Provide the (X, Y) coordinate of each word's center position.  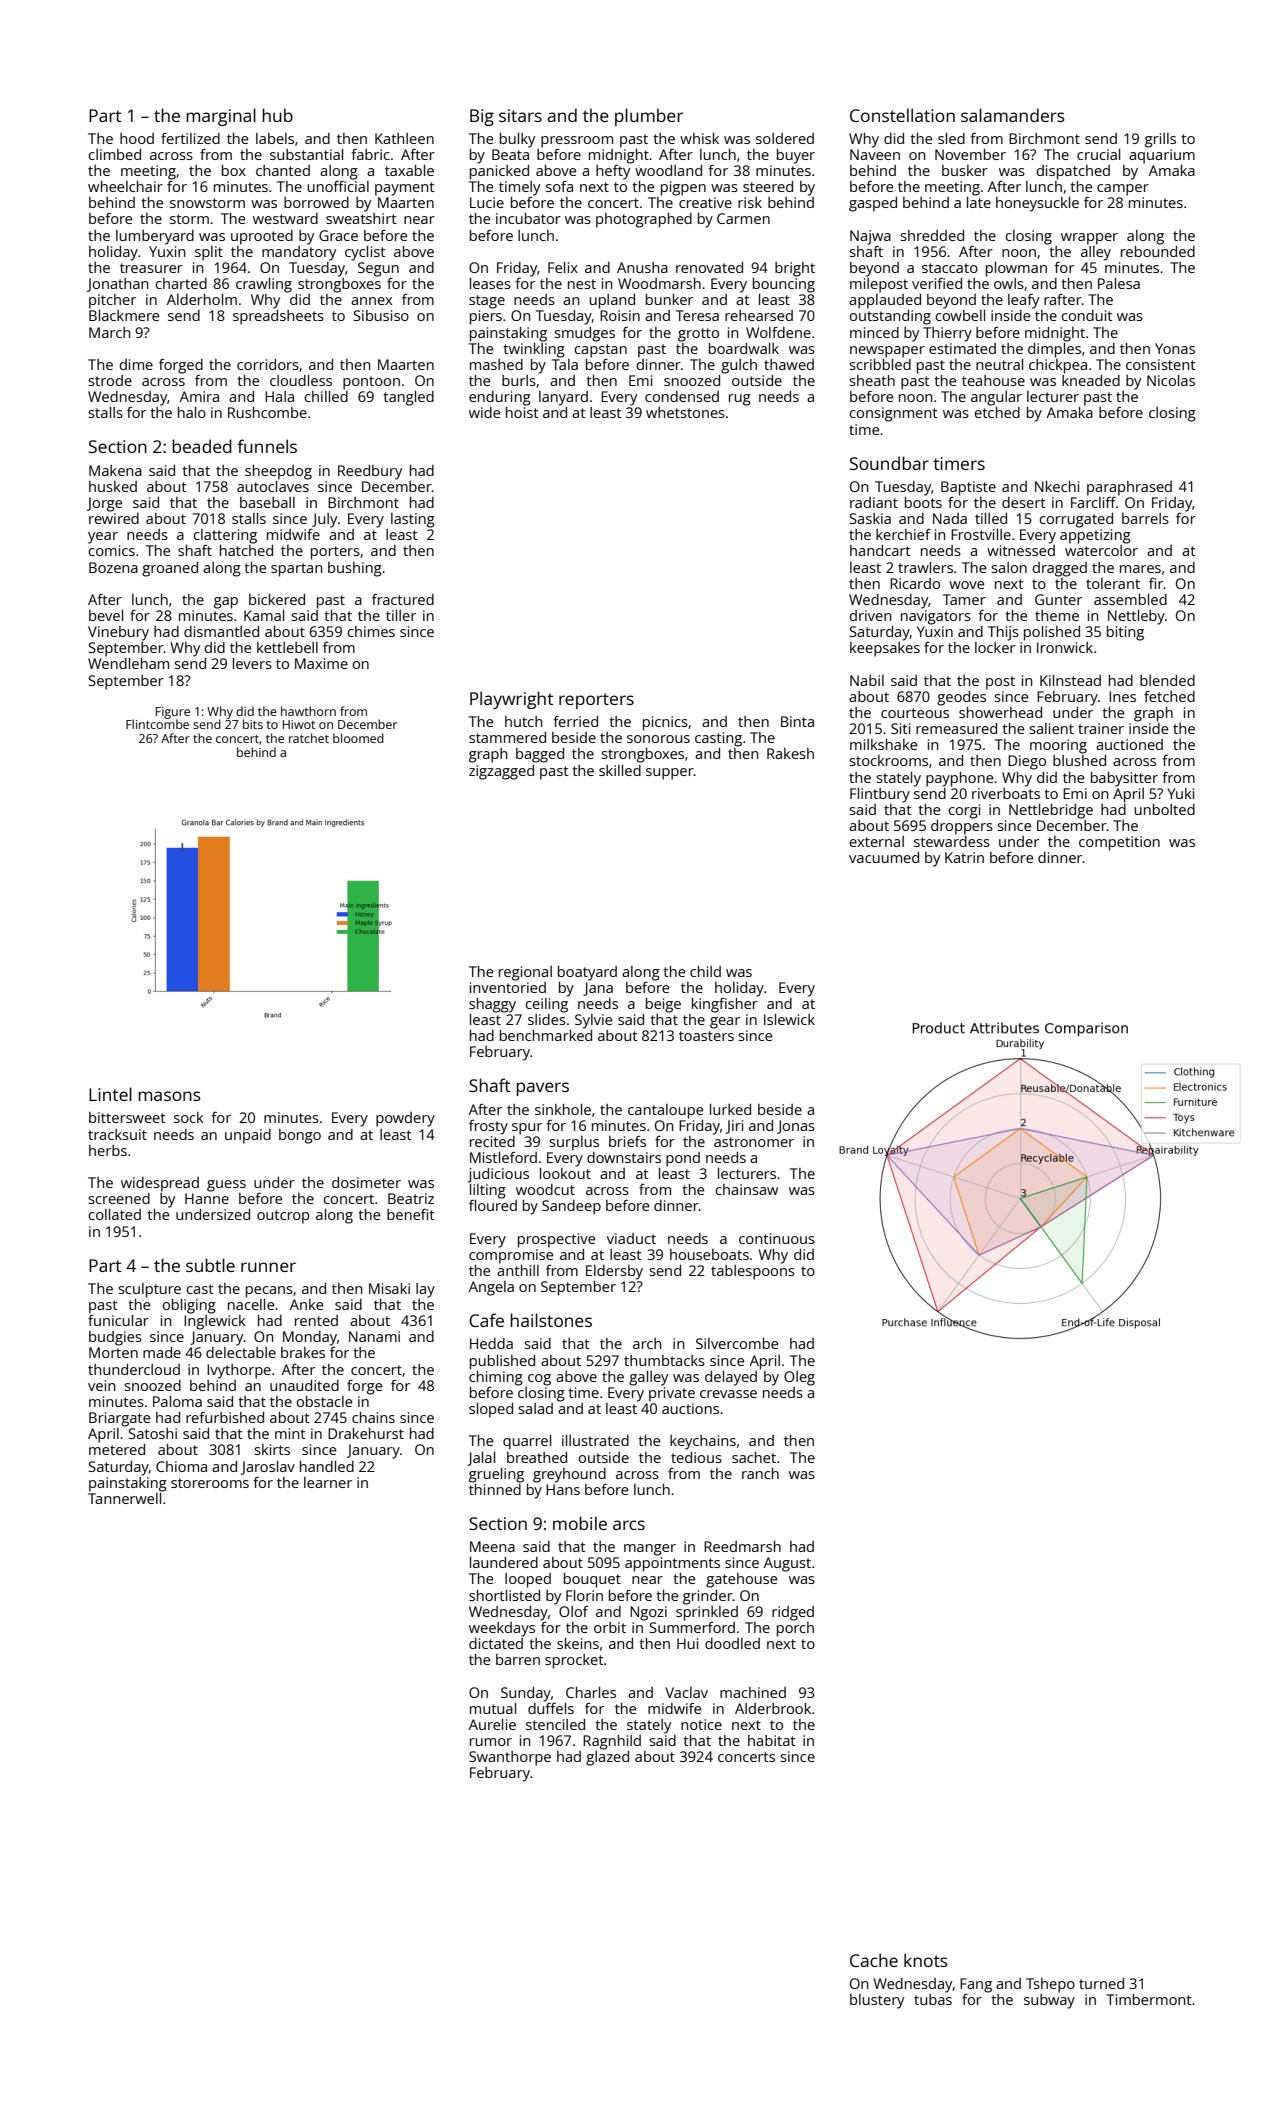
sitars (520, 115)
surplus (574, 1143)
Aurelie (492, 1724)
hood (137, 138)
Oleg (799, 1378)
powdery (405, 1119)
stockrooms (888, 760)
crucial (1098, 154)
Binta (797, 721)
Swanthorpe (510, 1758)
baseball (267, 502)
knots (926, 1960)
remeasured (956, 728)
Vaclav (686, 1692)
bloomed (358, 738)
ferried (575, 721)
